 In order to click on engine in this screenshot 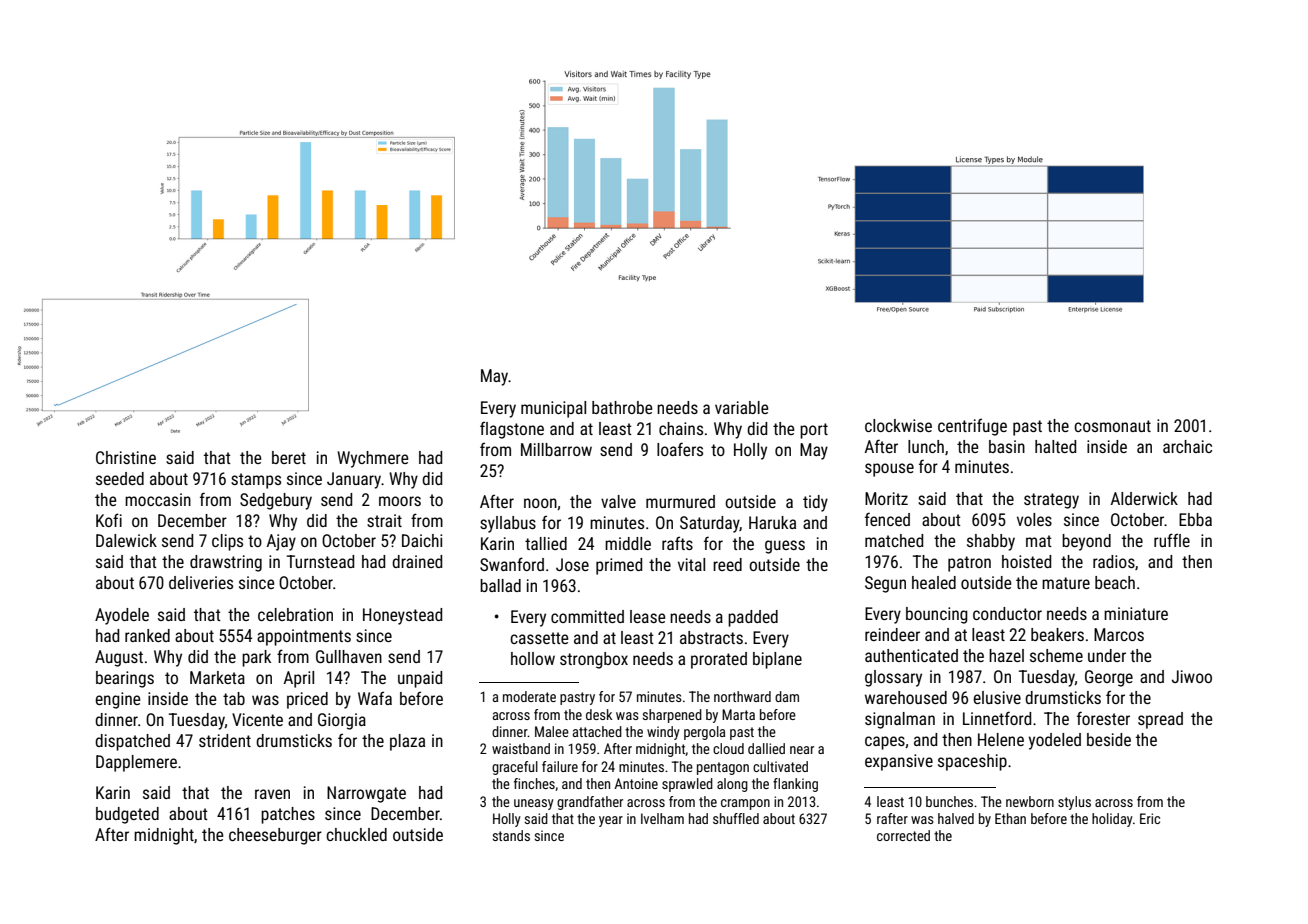, I will do `click(117, 700)`.
